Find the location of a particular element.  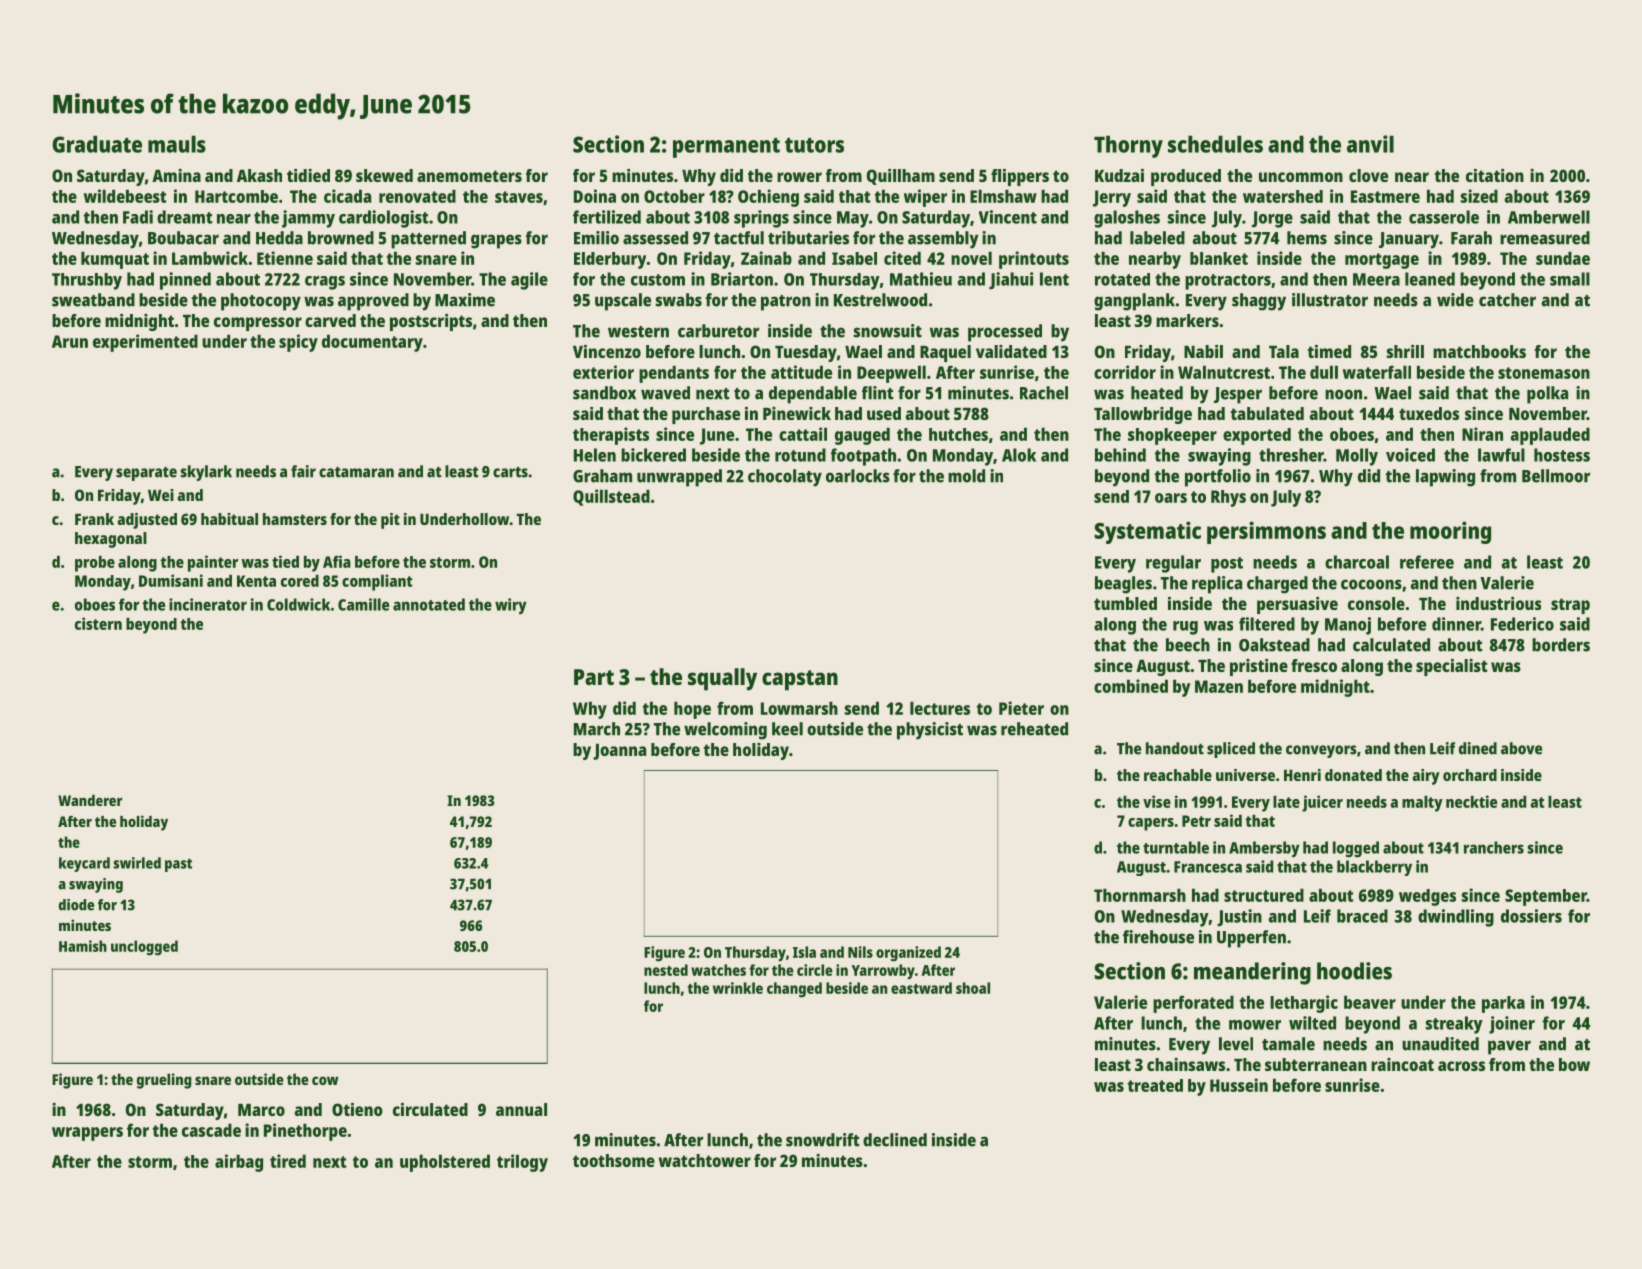

Joanna is located at coordinates (619, 752).
